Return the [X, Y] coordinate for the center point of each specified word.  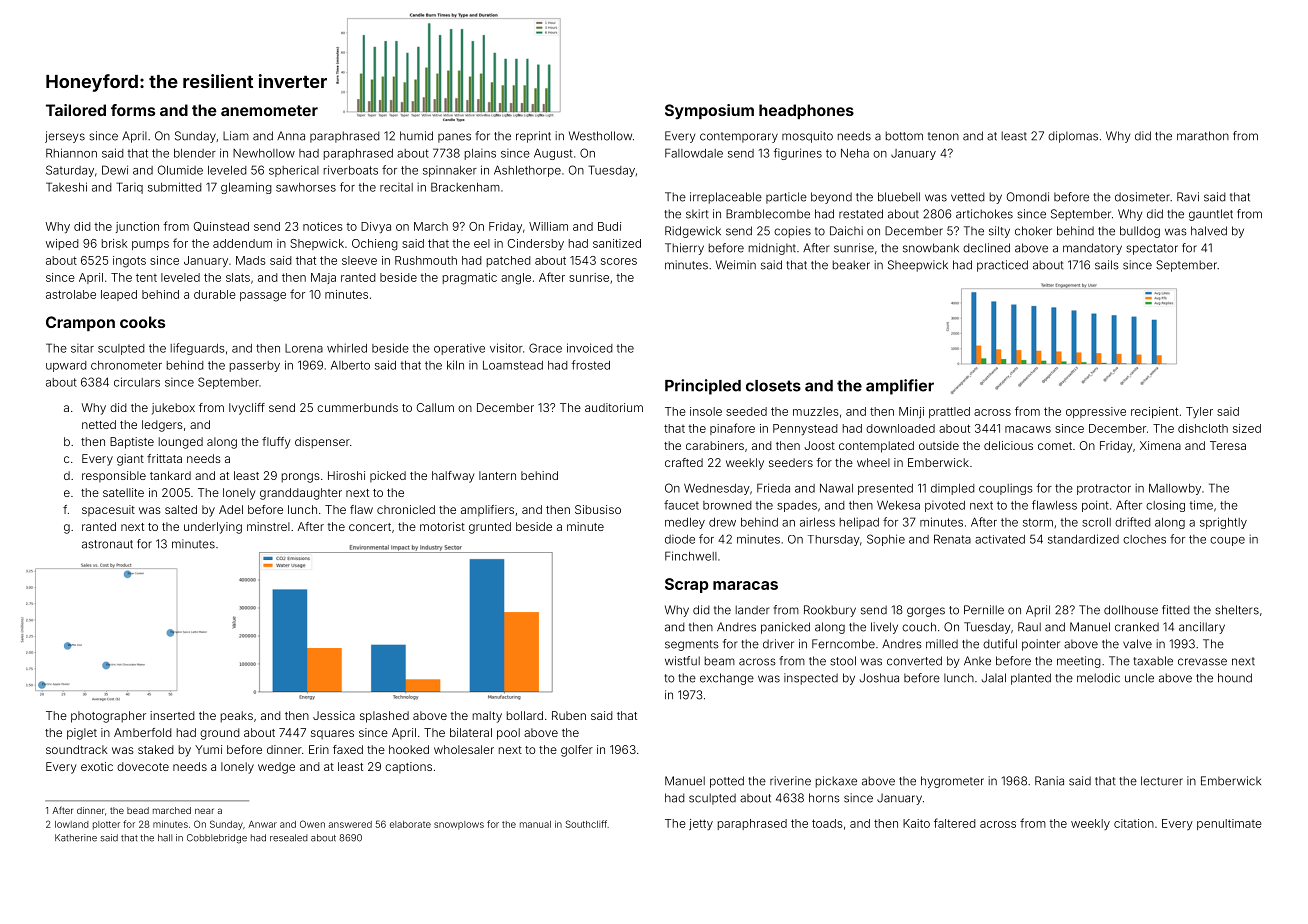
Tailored [76, 110]
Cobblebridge [217, 839]
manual [535, 824]
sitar [82, 348]
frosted [591, 365]
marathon [1203, 136]
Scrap [687, 585]
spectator [1152, 249]
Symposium [709, 111]
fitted [1176, 610]
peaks [237, 717]
